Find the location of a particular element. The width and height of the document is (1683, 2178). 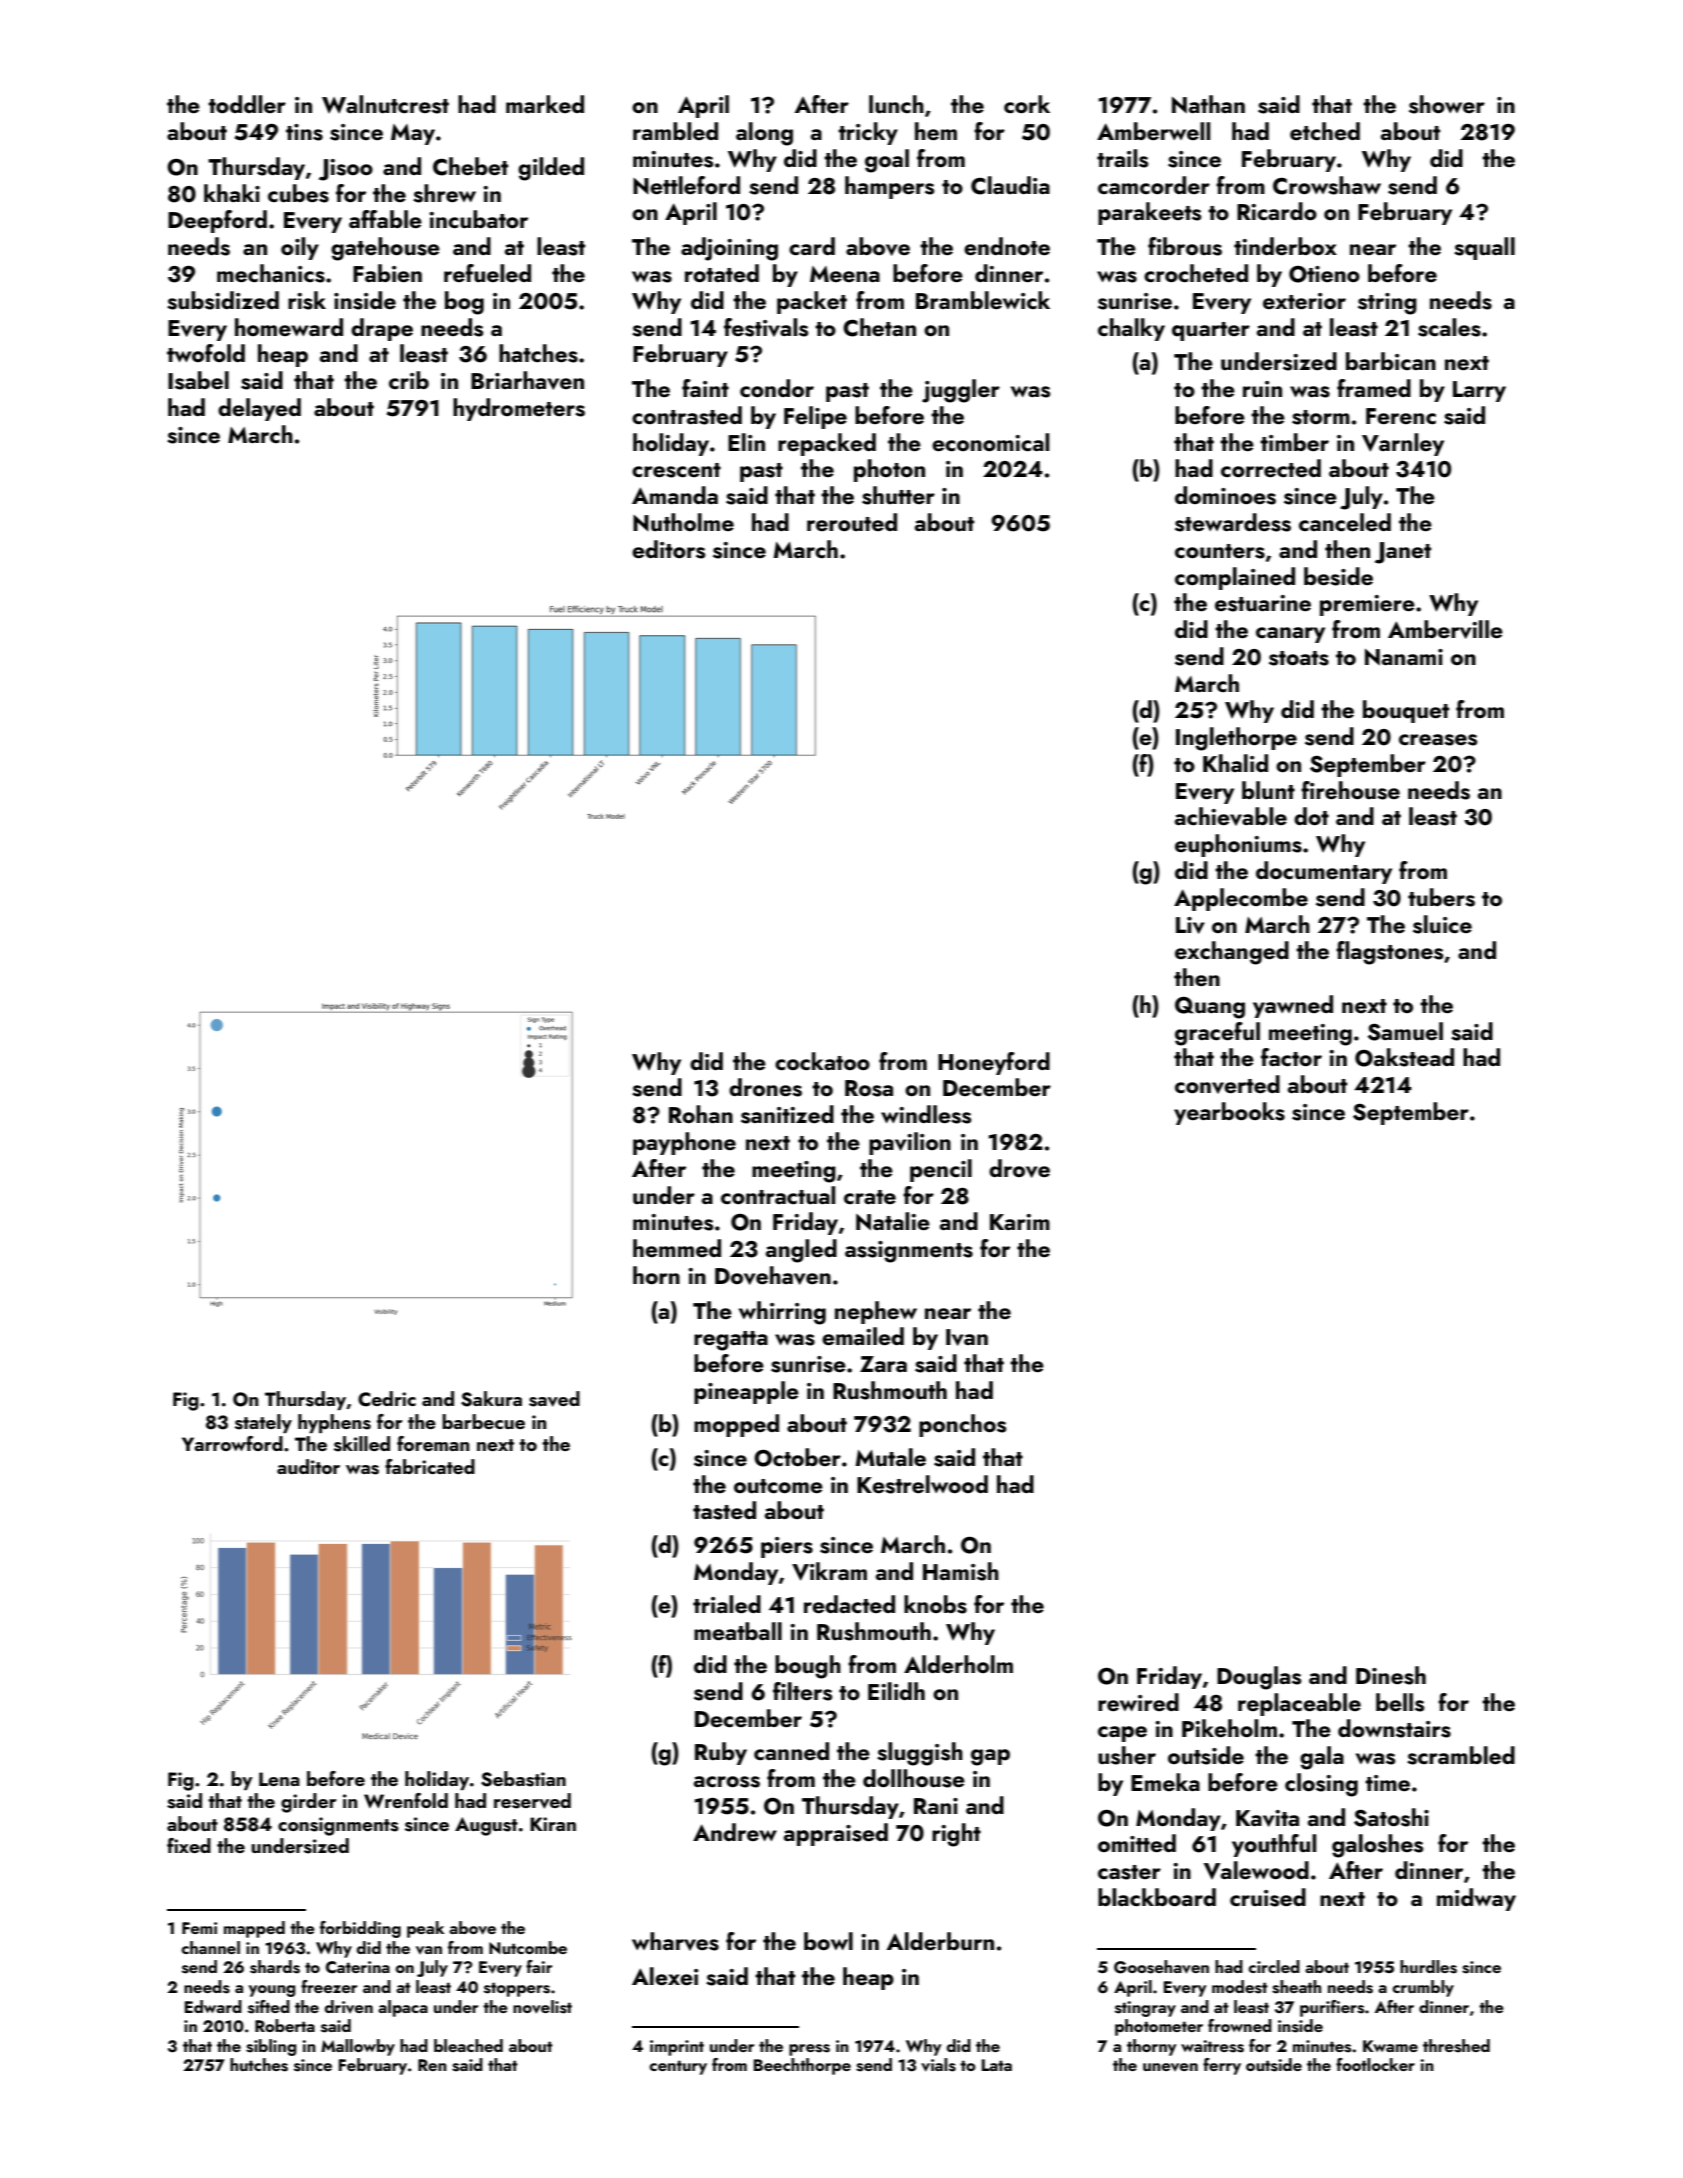

stately is located at coordinates (263, 1423).
